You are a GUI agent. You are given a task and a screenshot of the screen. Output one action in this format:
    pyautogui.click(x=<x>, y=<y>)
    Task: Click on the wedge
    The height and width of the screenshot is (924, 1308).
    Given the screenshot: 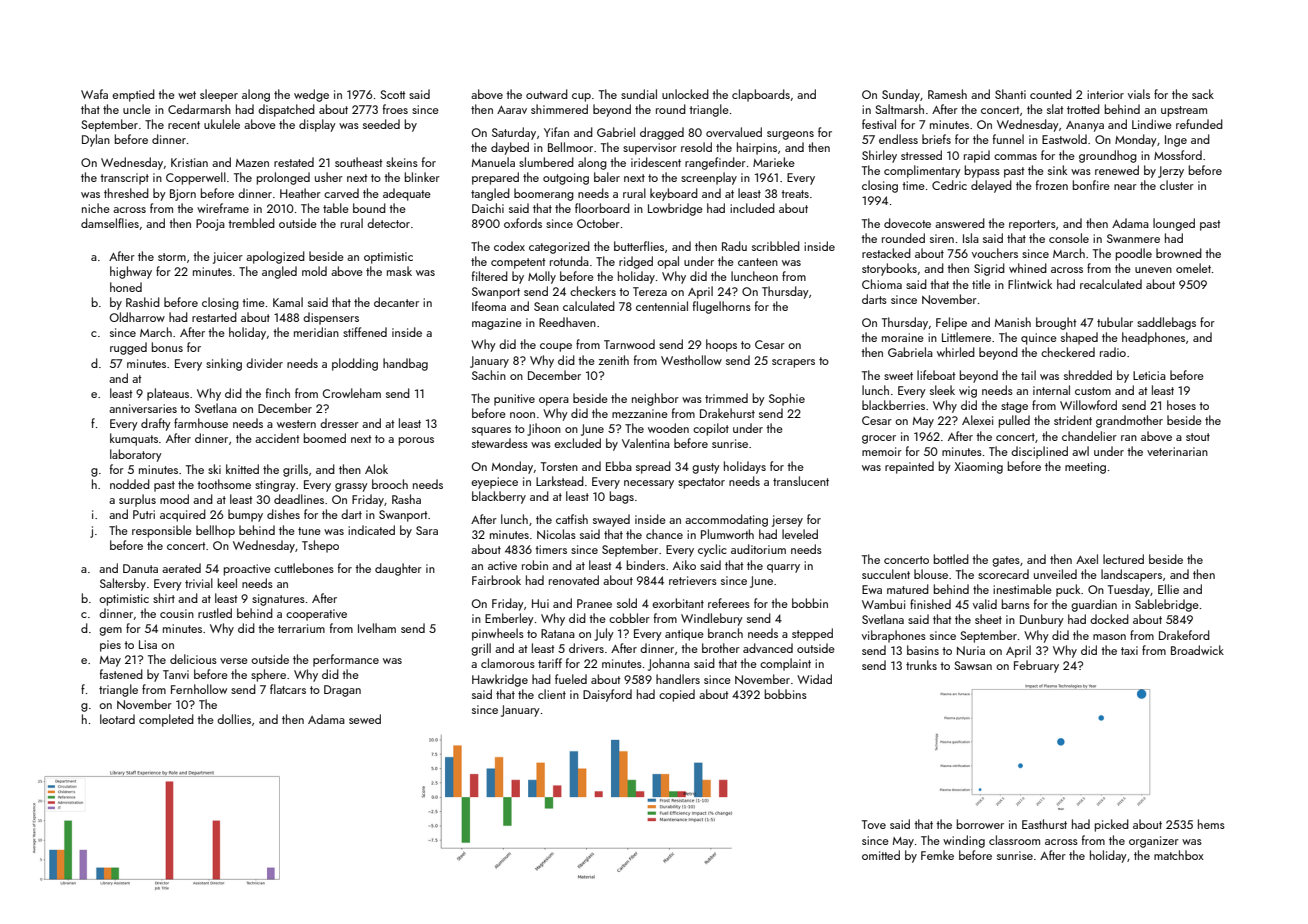 What is the action you would take?
    pyautogui.click(x=311, y=95)
